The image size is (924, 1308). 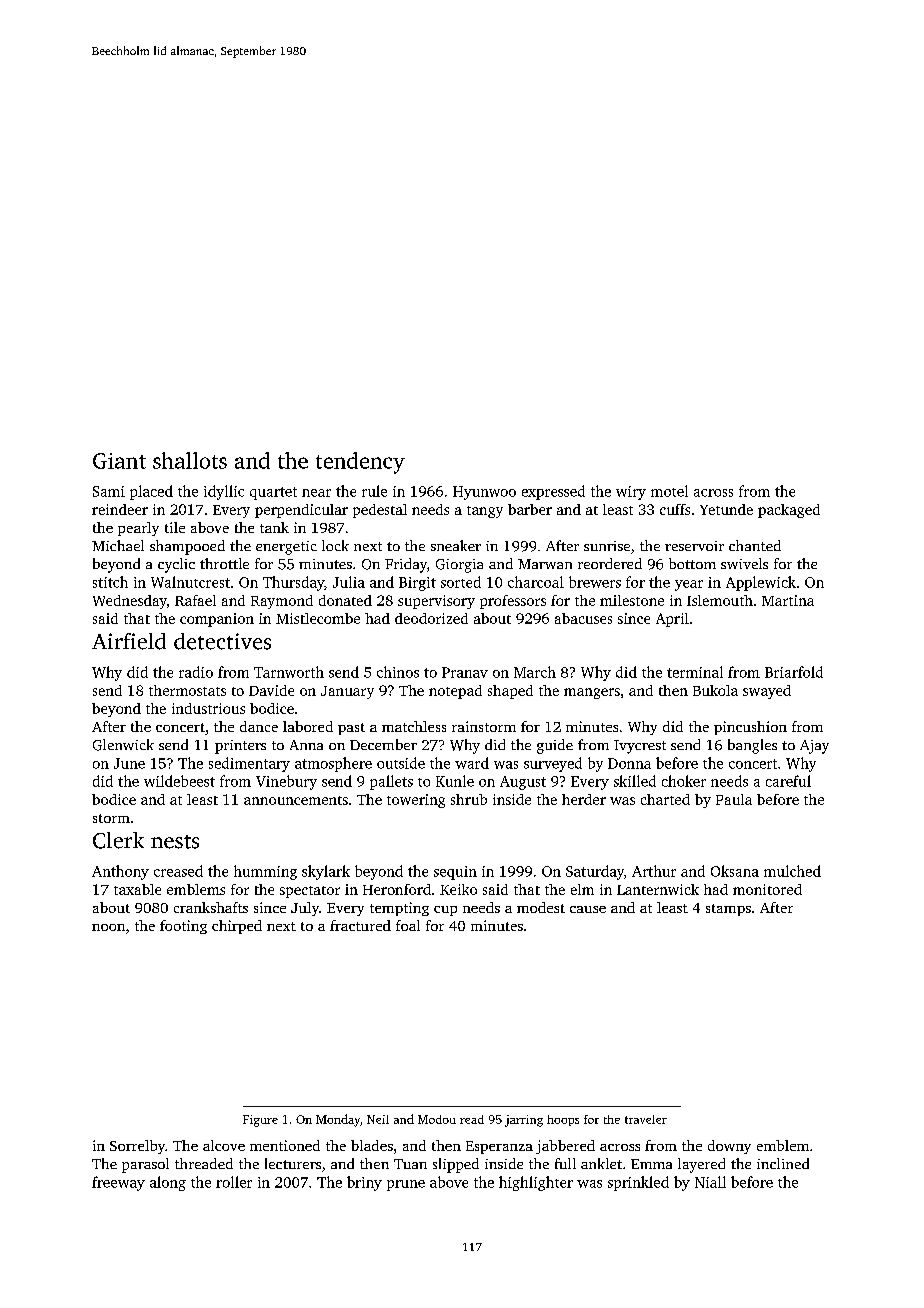 I want to click on Figure, so click(x=260, y=1121).
